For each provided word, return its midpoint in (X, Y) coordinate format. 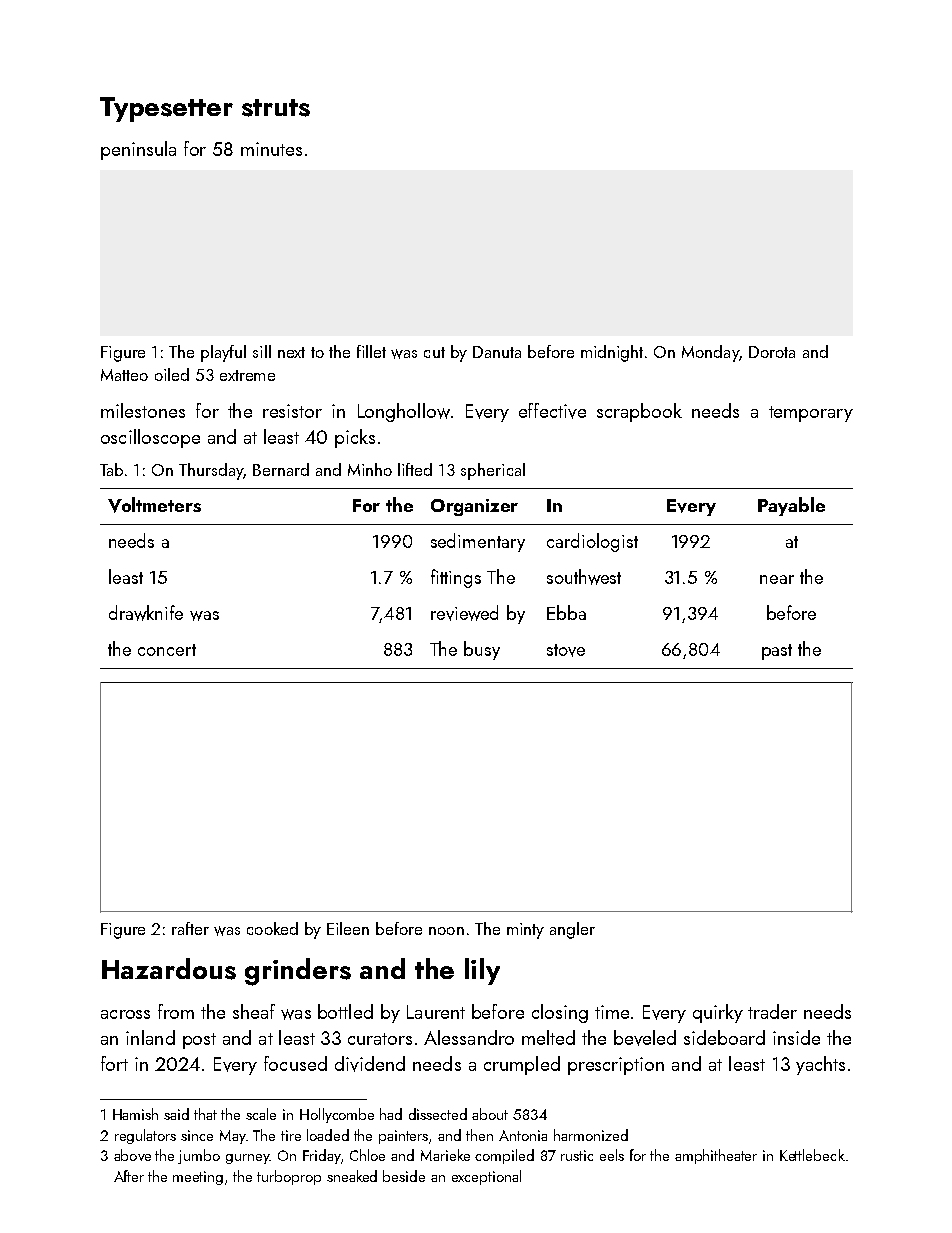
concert (167, 650)
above (132, 1155)
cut (434, 352)
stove (566, 650)
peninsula (138, 150)
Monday (710, 353)
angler (572, 930)
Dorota (772, 352)
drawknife (146, 613)
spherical (493, 471)
